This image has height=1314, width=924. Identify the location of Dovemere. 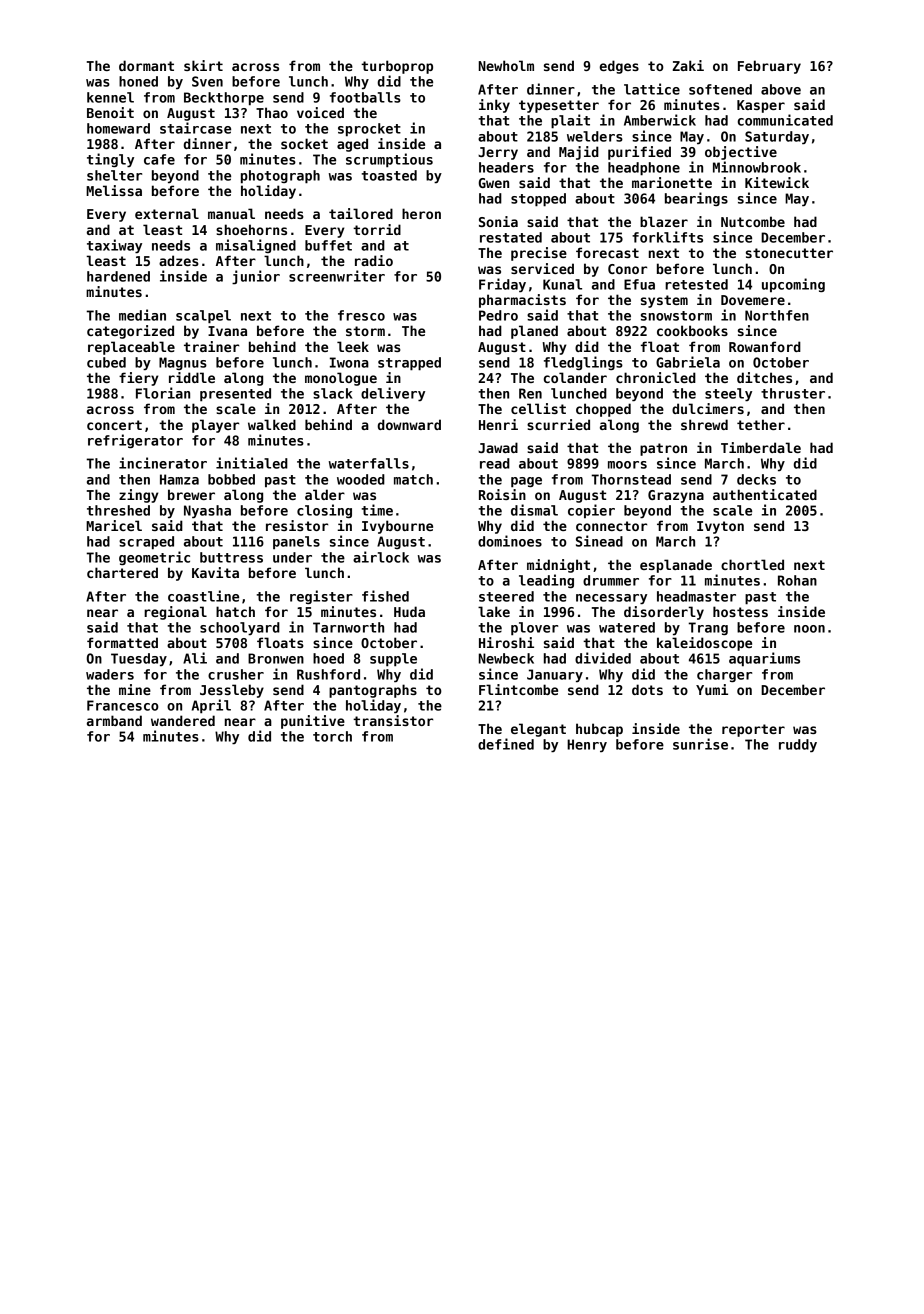
(753, 300).
